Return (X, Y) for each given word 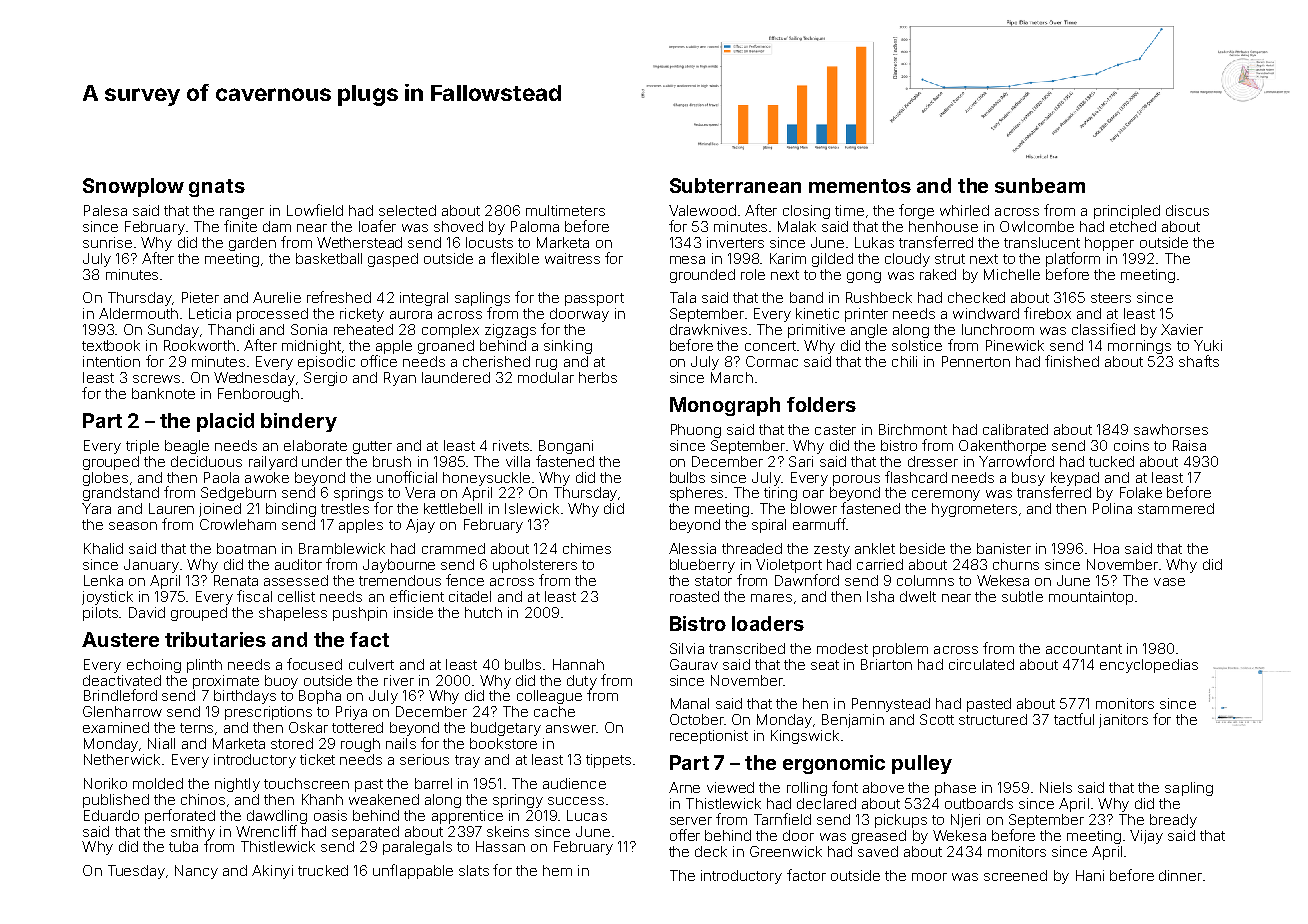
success (576, 801)
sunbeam (1040, 185)
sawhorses (1171, 429)
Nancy (196, 872)
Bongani (566, 447)
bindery (299, 422)
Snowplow (133, 187)
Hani (1090, 875)
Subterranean (735, 185)
